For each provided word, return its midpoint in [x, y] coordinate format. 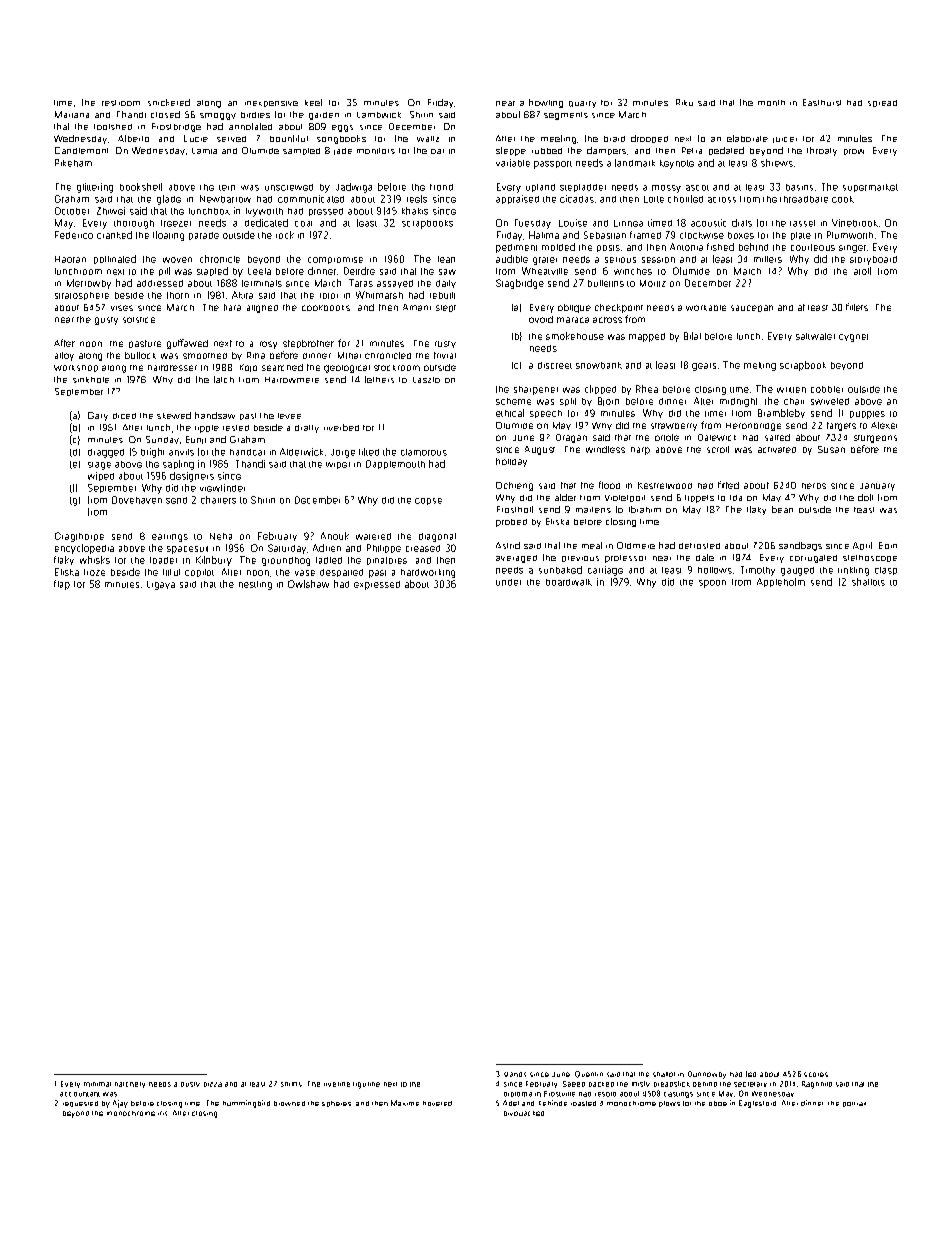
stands [515, 1074]
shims [291, 1084]
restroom [121, 103]
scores [816, 1074]
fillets [857, 307]
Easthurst [822, 102]
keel [313, 102]
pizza [213, 1084]
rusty [445, 344]
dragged [106, 453]
